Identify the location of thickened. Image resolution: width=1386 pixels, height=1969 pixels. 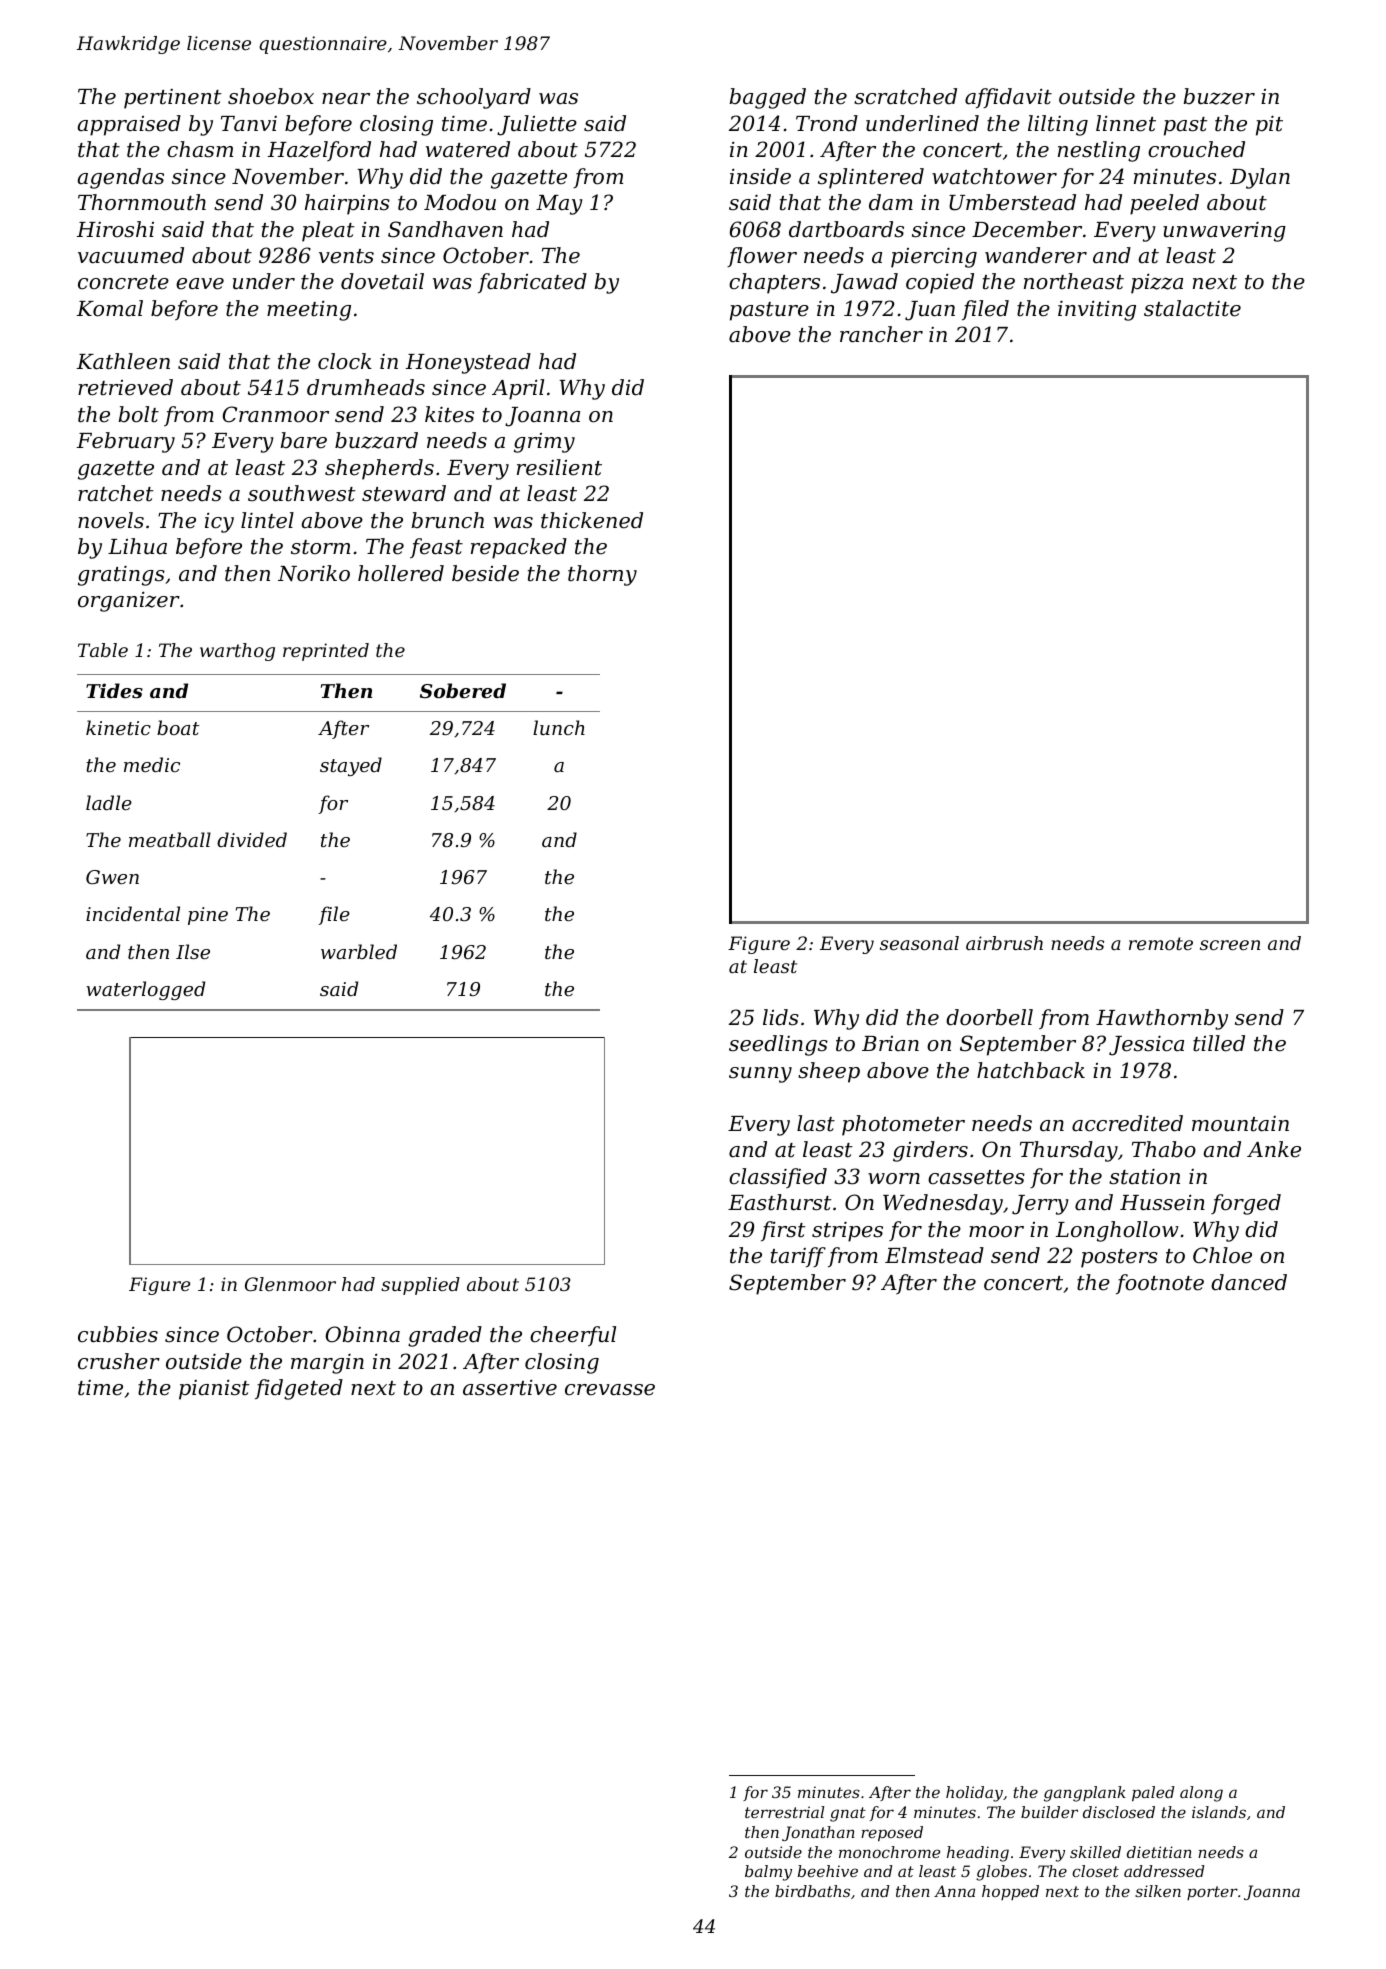
(592, 520).
